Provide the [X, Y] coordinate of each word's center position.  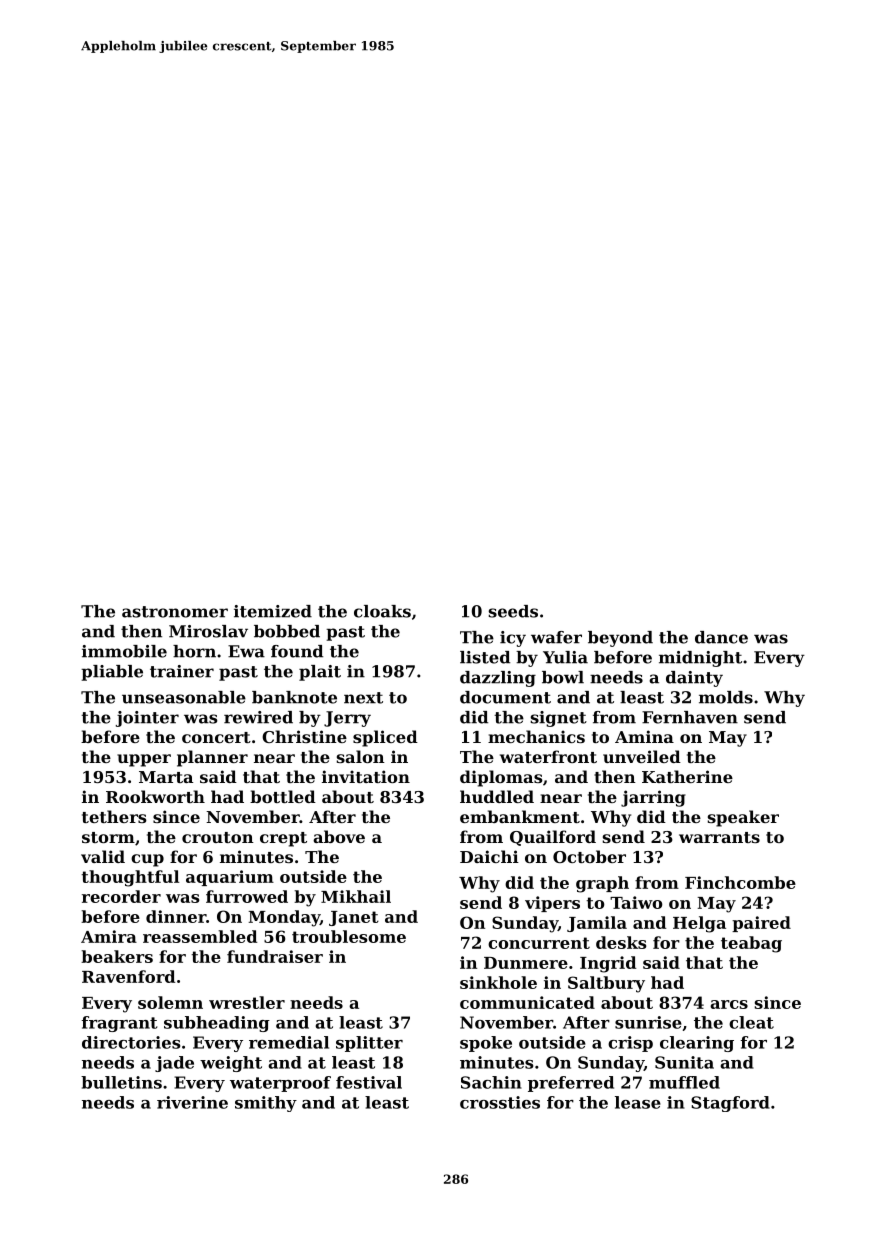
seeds [513, 611]
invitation [366, 776]
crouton [218, 837]
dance [721, 637]
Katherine [687, 776]
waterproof [280, 1084]
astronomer [175, 612]
